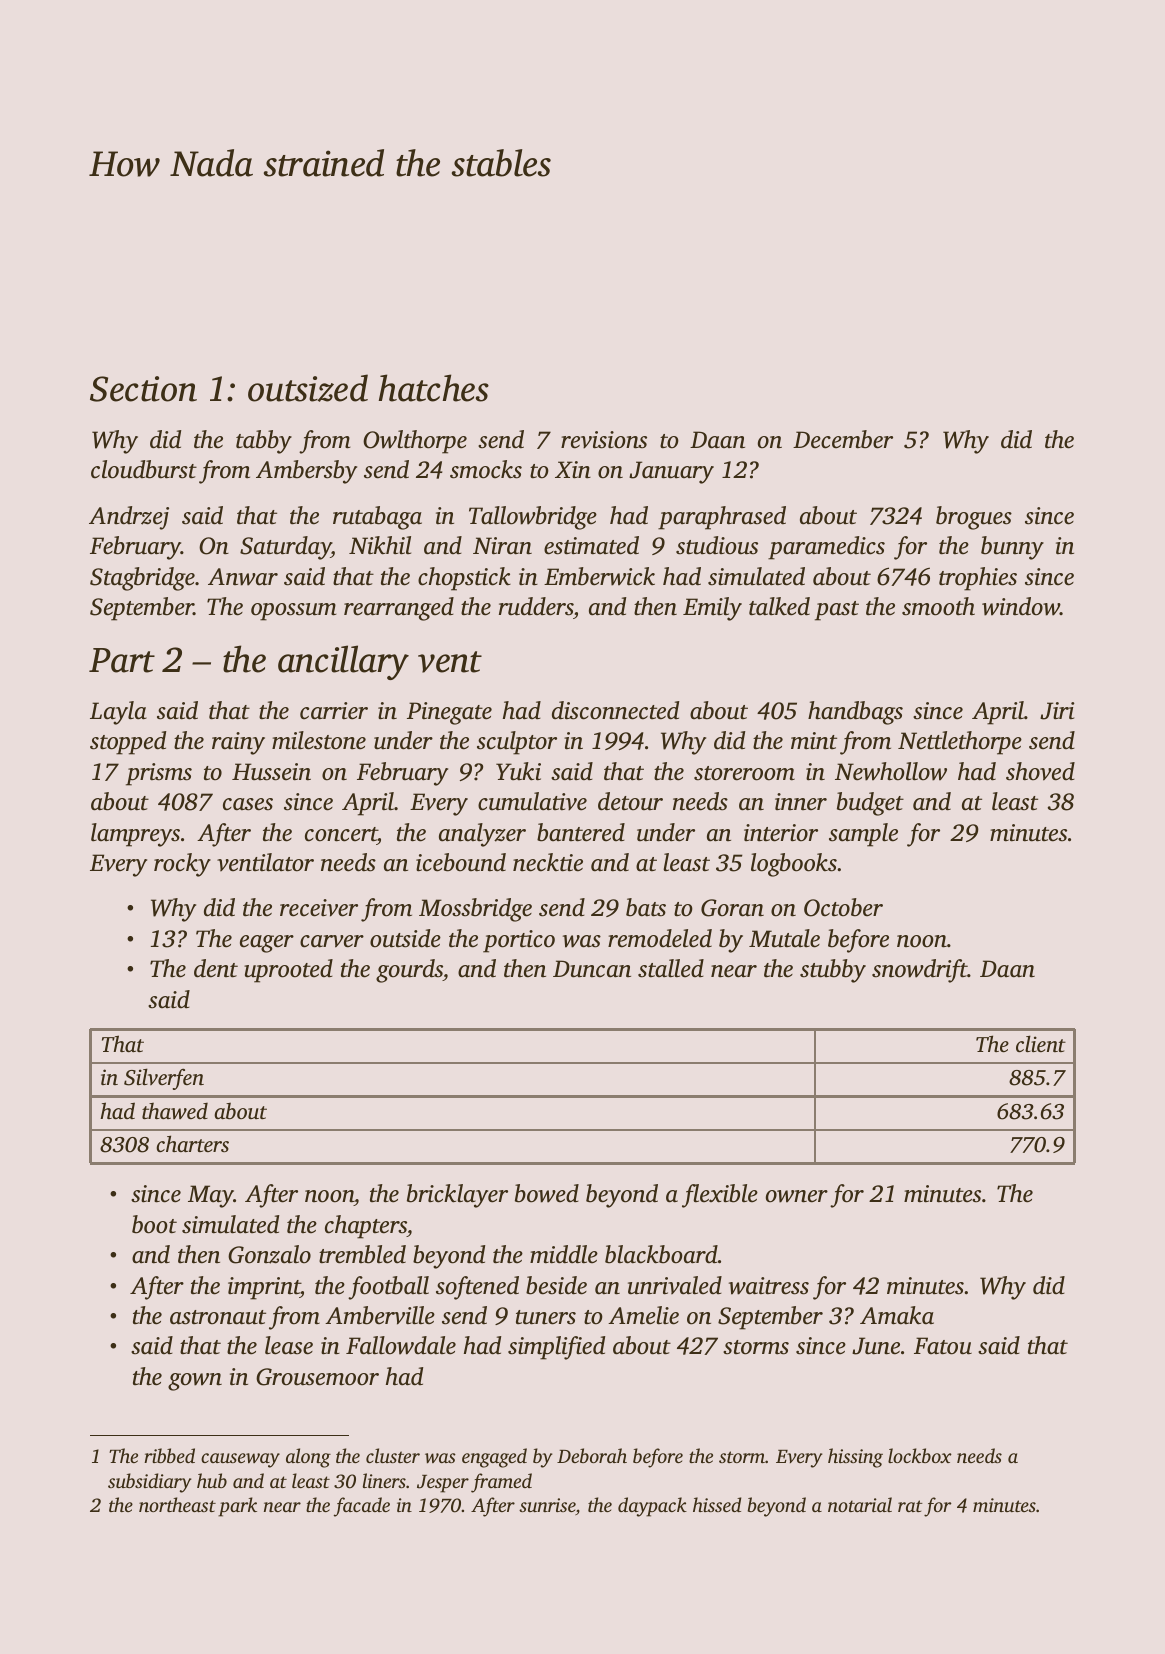 This image has width=1165, height=1654. What do you see at coordinates (308, 388) in the image?
I see `outsized` at bounding box center [308, 388].
